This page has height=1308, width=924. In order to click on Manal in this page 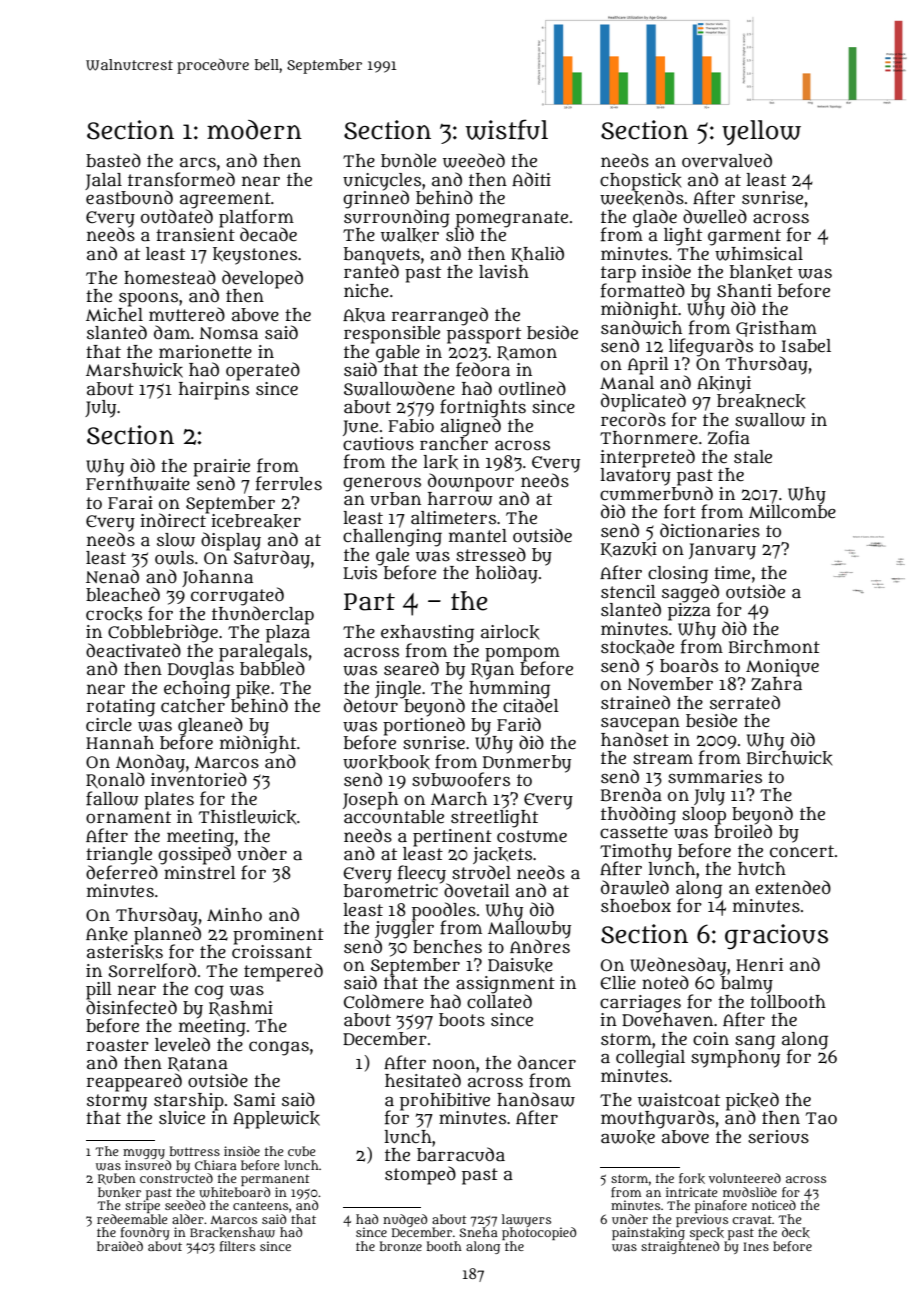, I will do `click(627, 383)`.
